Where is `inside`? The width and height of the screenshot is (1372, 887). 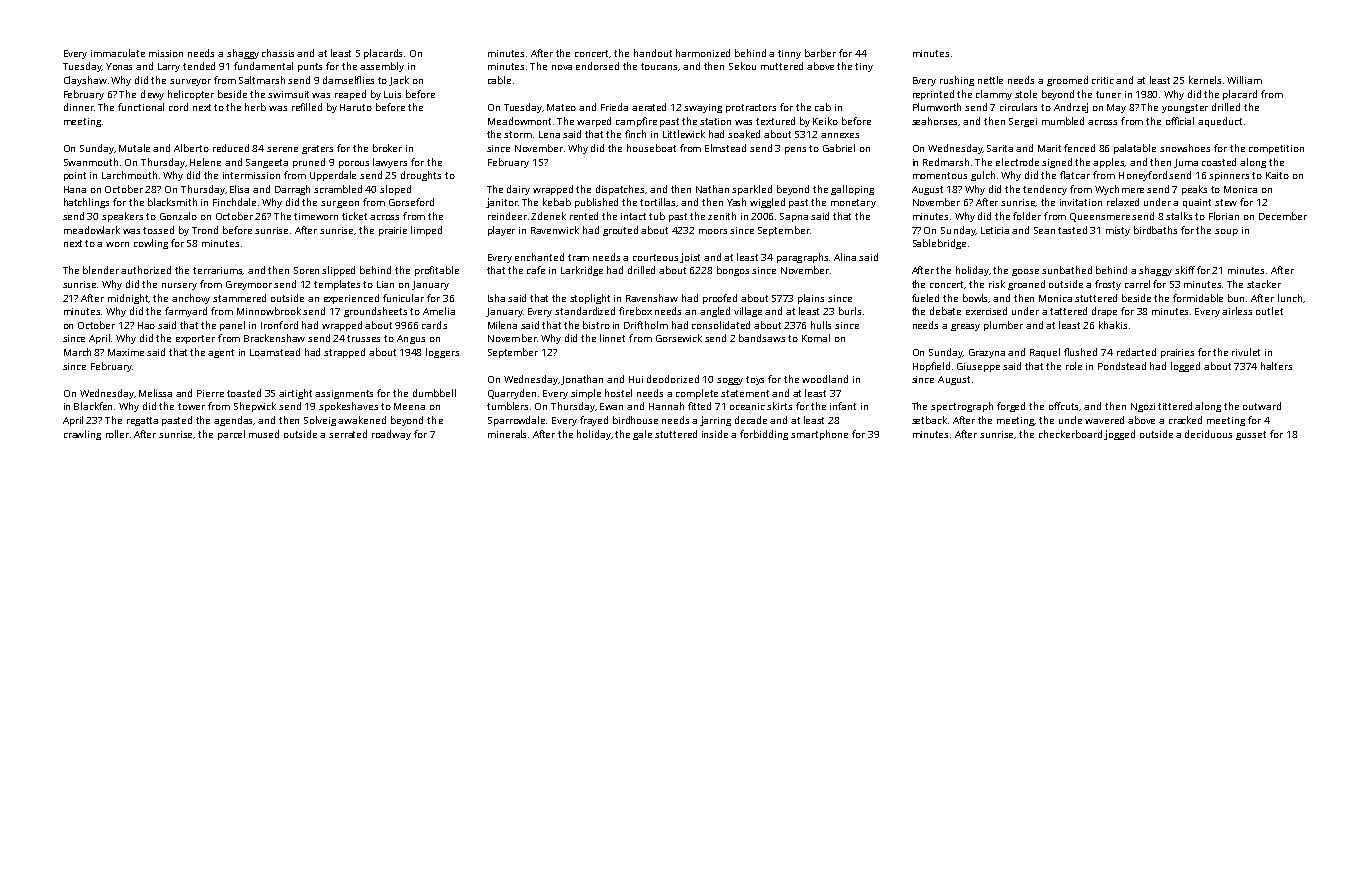
inside is located at coordinates (715, 434).
